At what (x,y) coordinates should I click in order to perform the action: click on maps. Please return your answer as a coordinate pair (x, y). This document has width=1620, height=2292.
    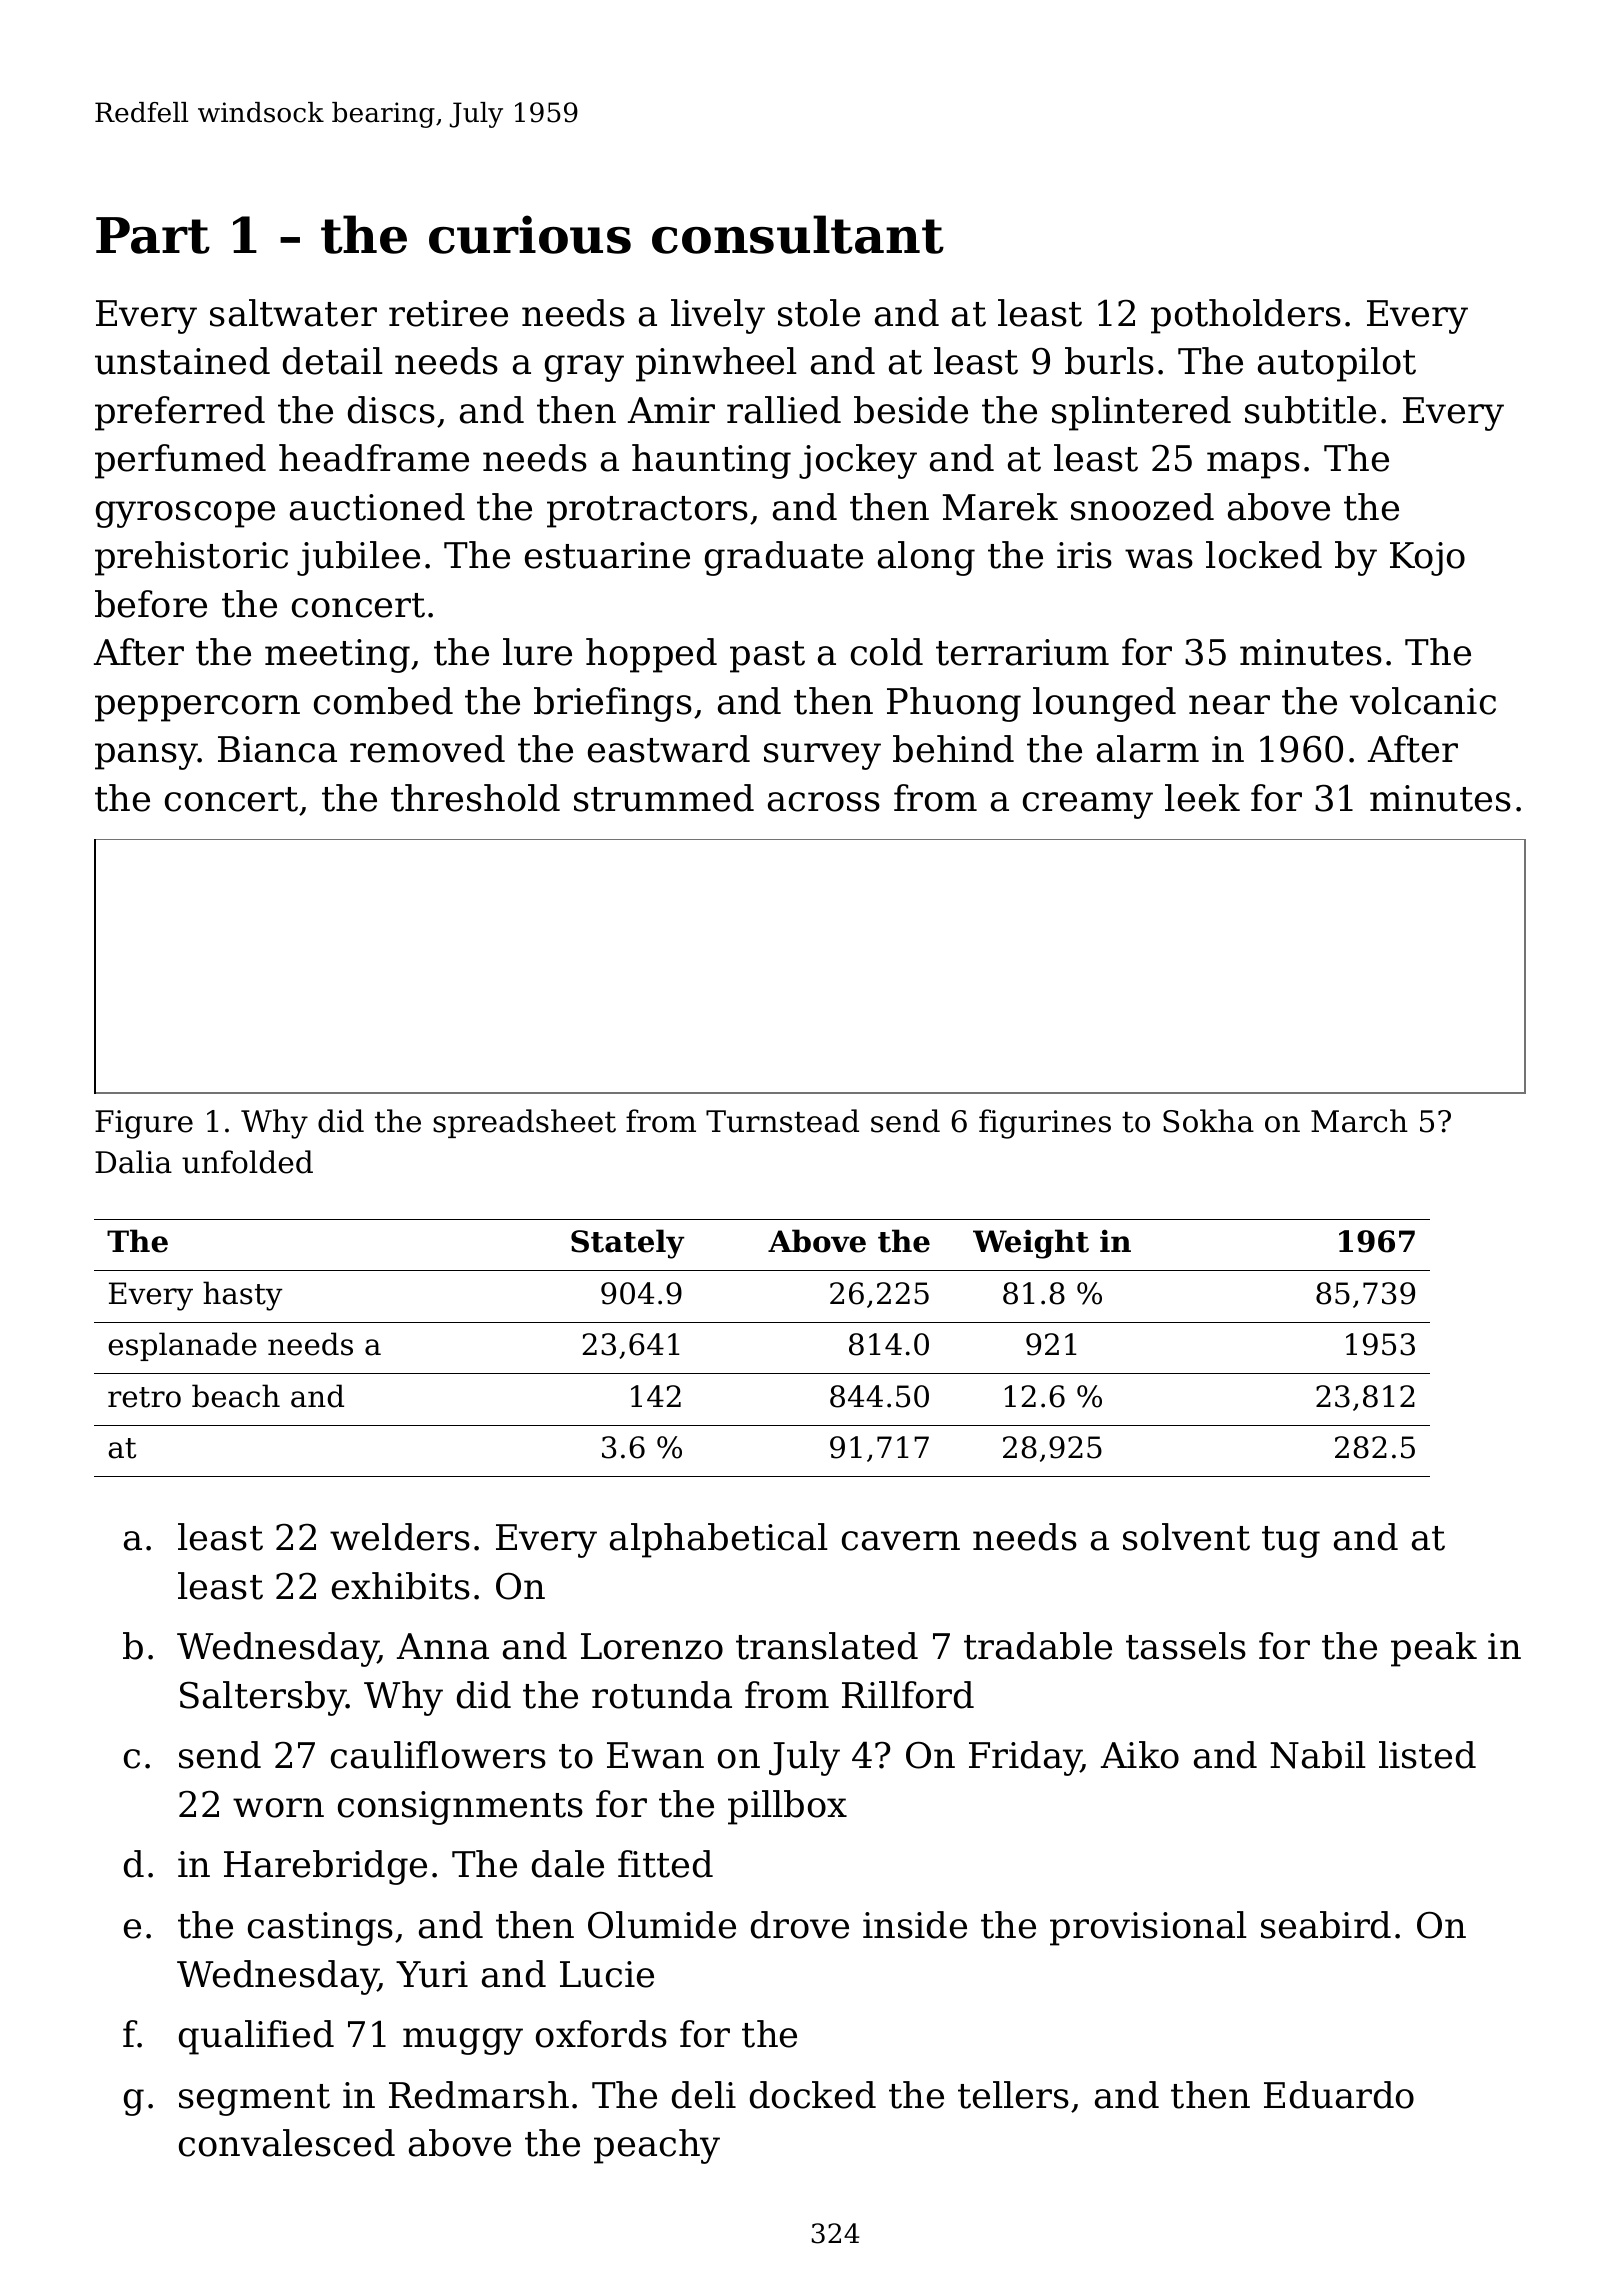
    Looking at the image, I should click on (1253, 465).
